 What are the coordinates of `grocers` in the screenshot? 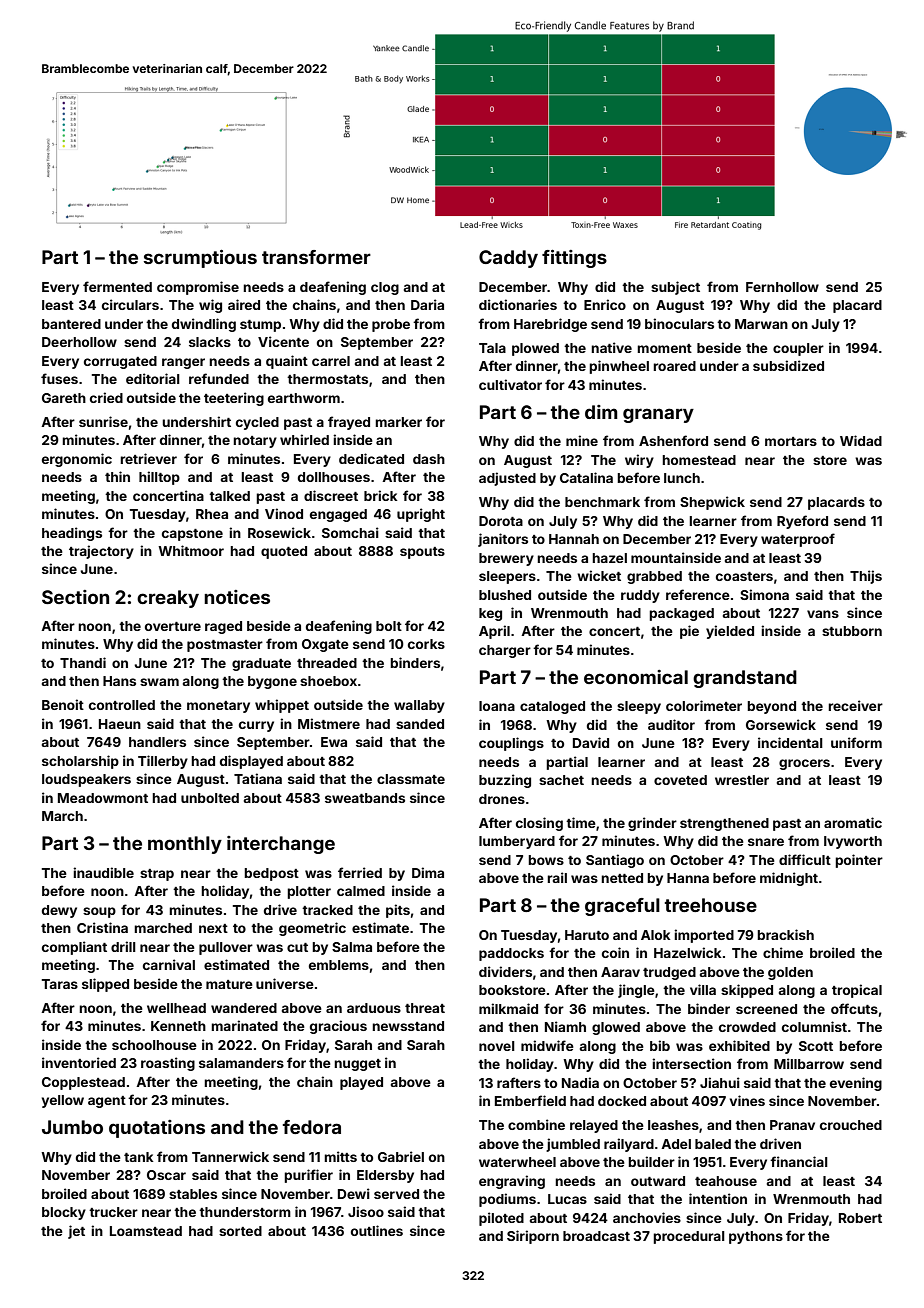 It's located at (804, 764).
